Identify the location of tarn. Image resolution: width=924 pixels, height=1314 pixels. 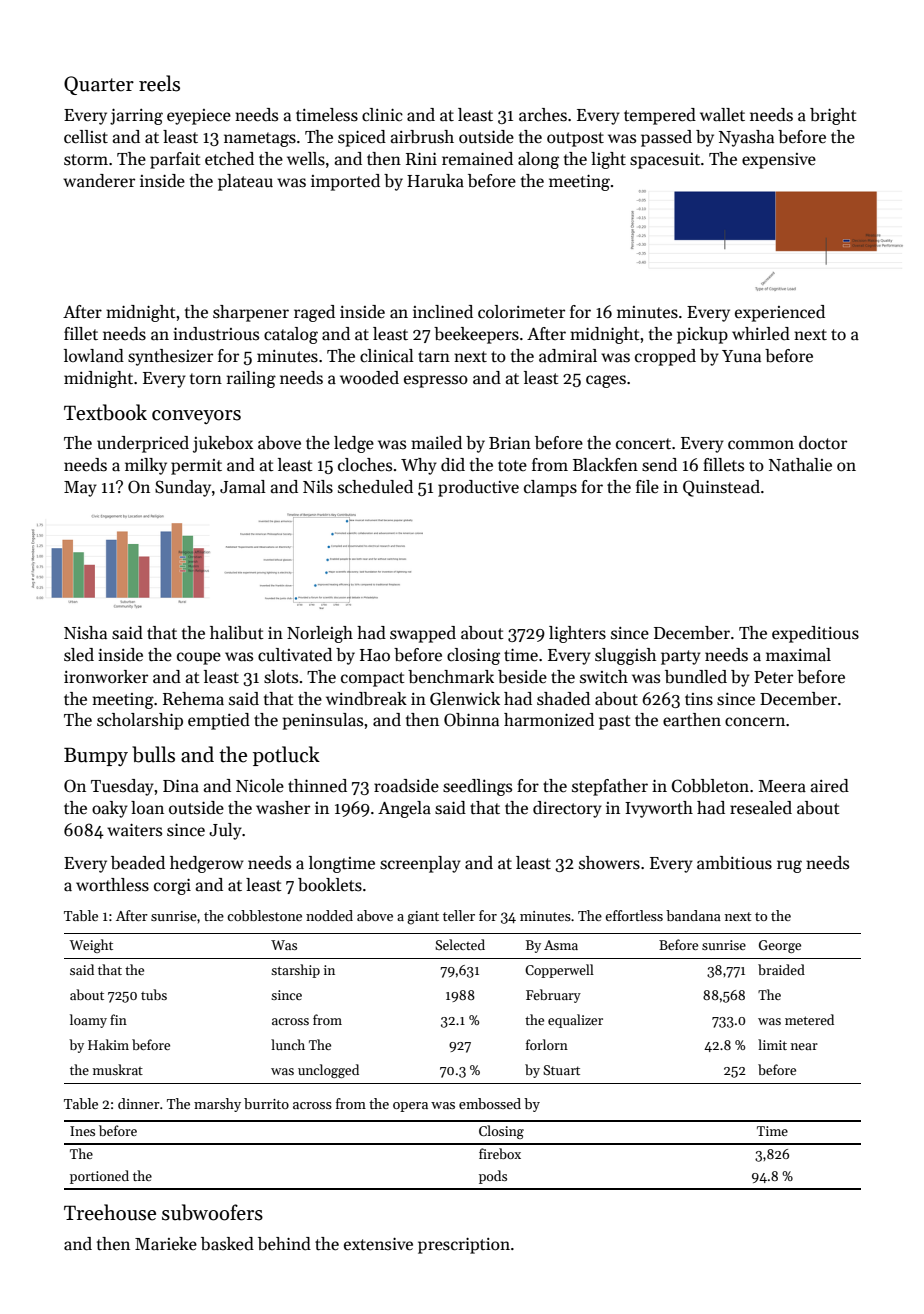
(434, 357).
